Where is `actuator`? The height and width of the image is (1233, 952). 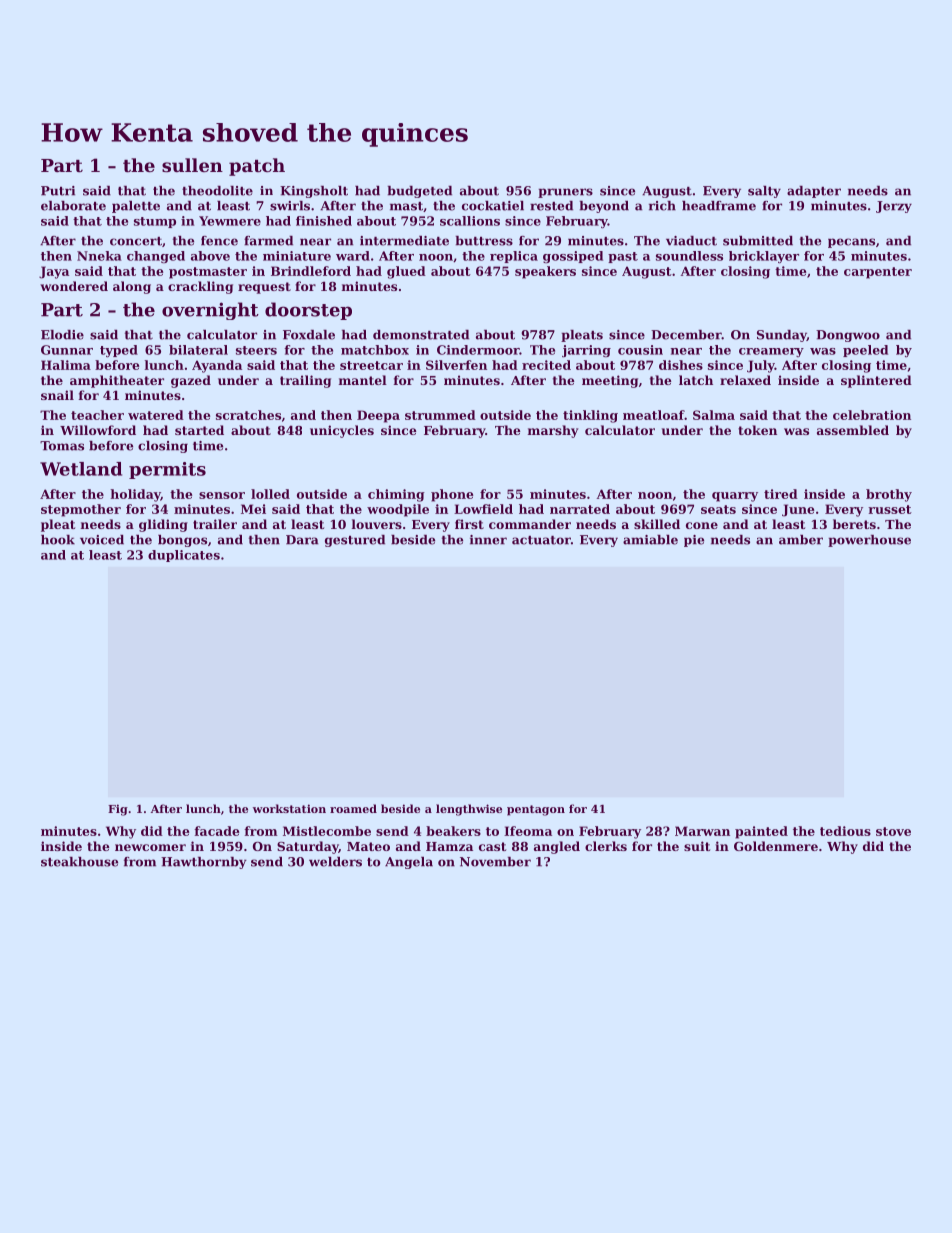
actuator is located at coordinates (541, 540).
